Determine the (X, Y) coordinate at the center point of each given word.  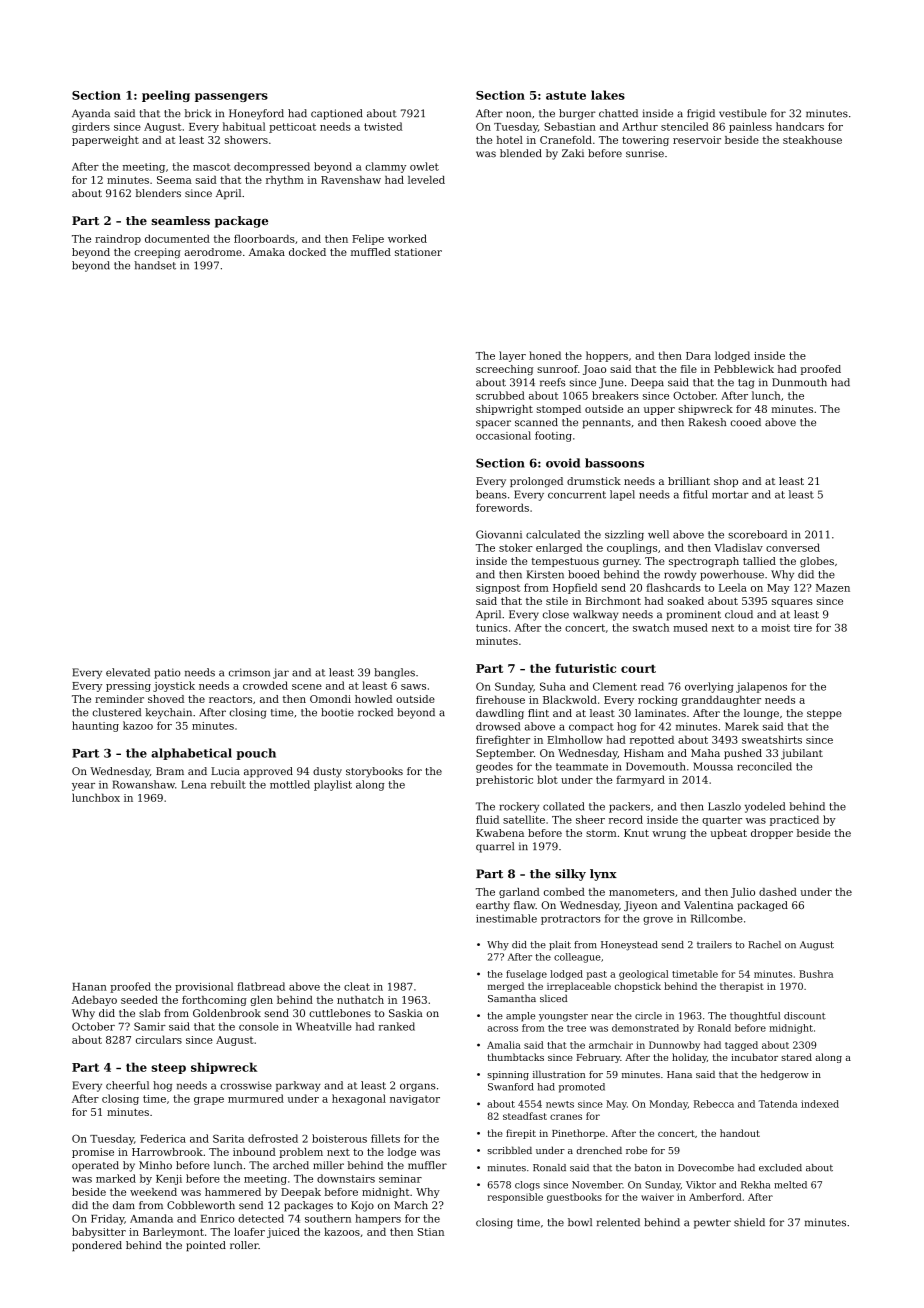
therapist (741, 987)
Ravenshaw (351, 180)
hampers (378, 1219)
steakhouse (812, 140)
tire (803, 628)
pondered (97, 1246)
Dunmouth (799, 382)
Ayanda (91, 114)
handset (155, 265)
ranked (397, 1026)
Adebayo (94, 1001)
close (556, 614)
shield (749, 1222)
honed (545, 355)
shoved (166, 699)
